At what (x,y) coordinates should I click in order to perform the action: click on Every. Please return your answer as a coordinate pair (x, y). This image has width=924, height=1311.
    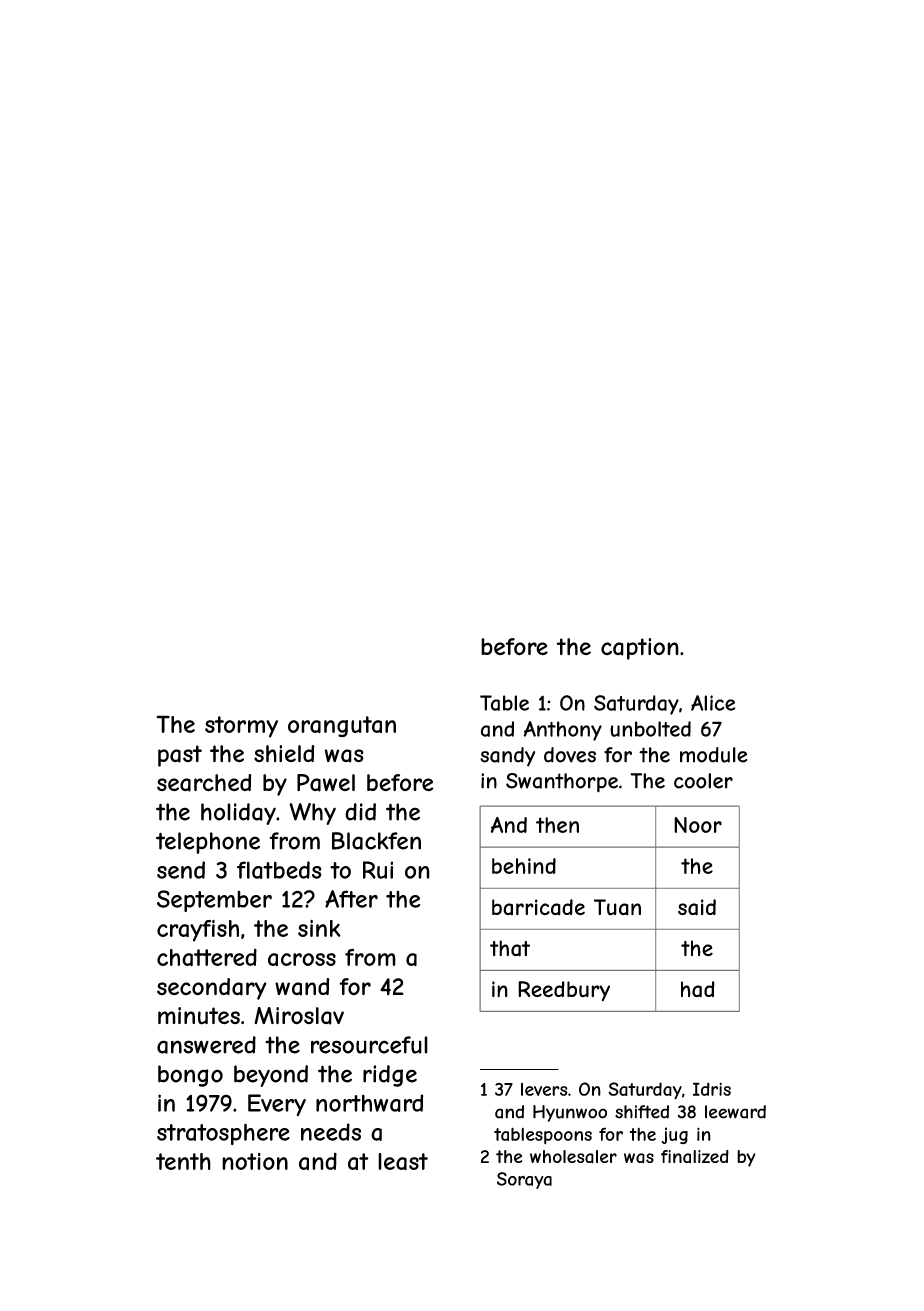
    Looking at the image, I should click on (277, 1105).
